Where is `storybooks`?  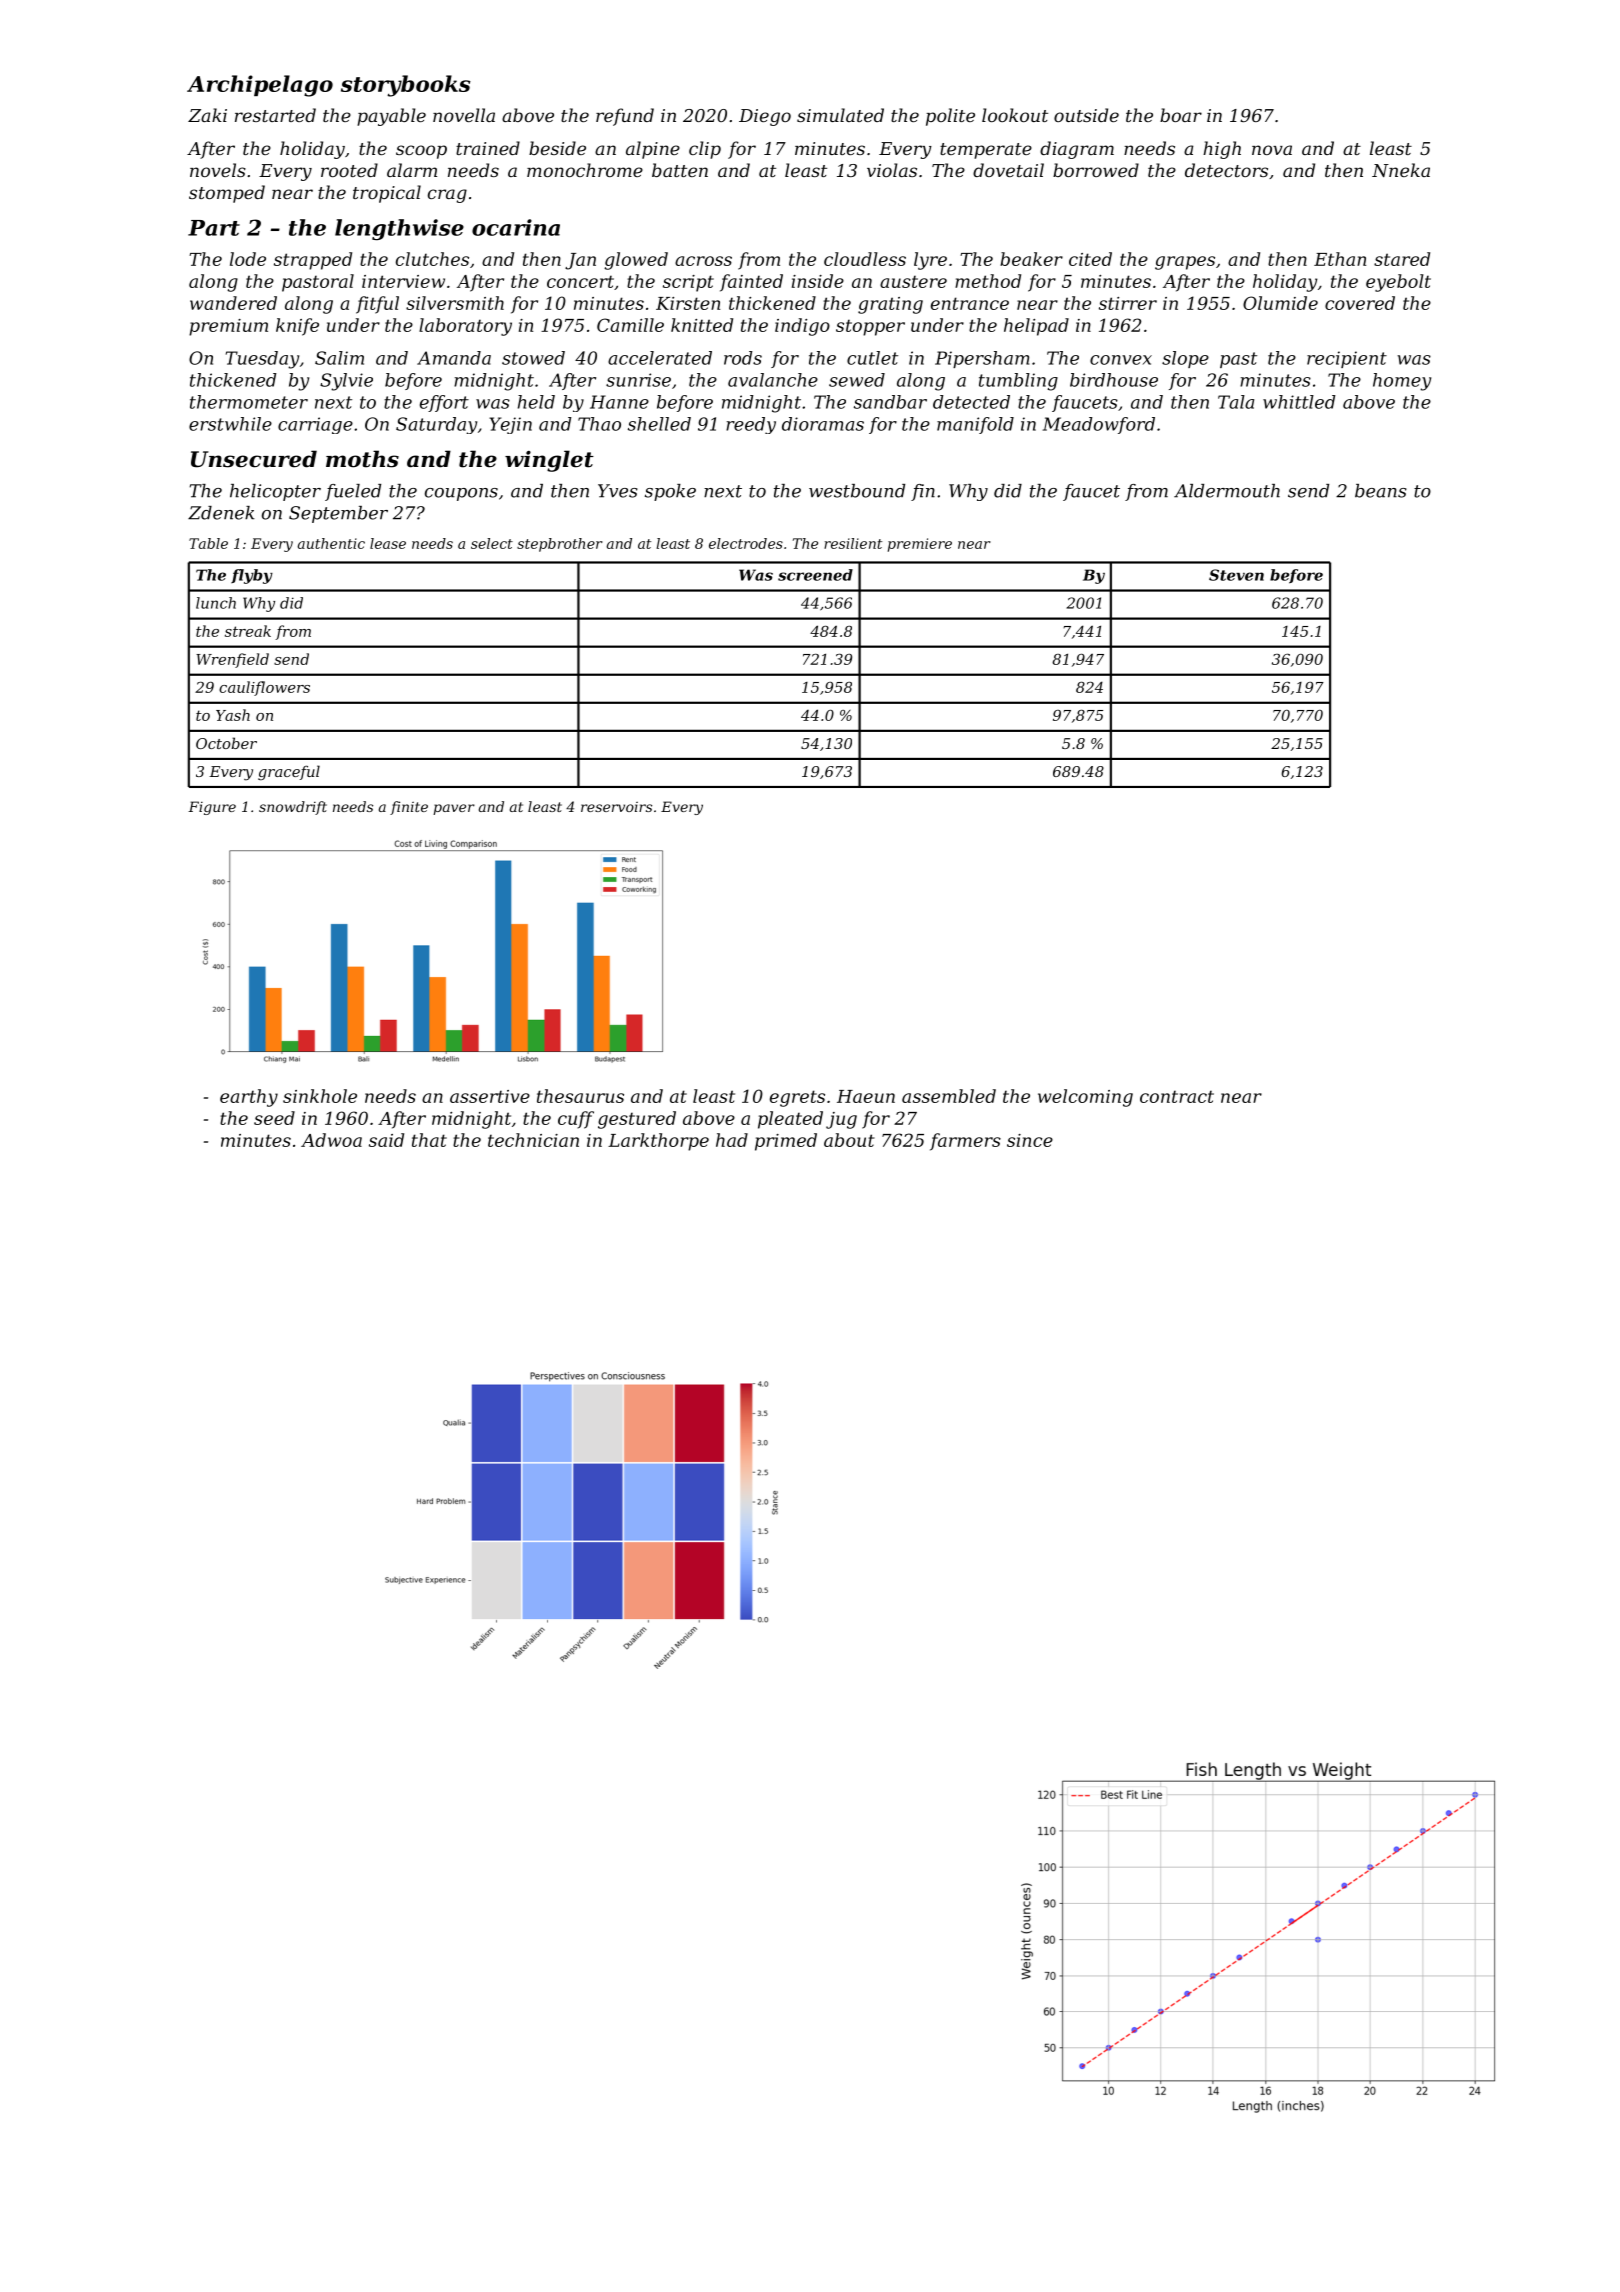 storybooks is located at coordinates (406, 86).
